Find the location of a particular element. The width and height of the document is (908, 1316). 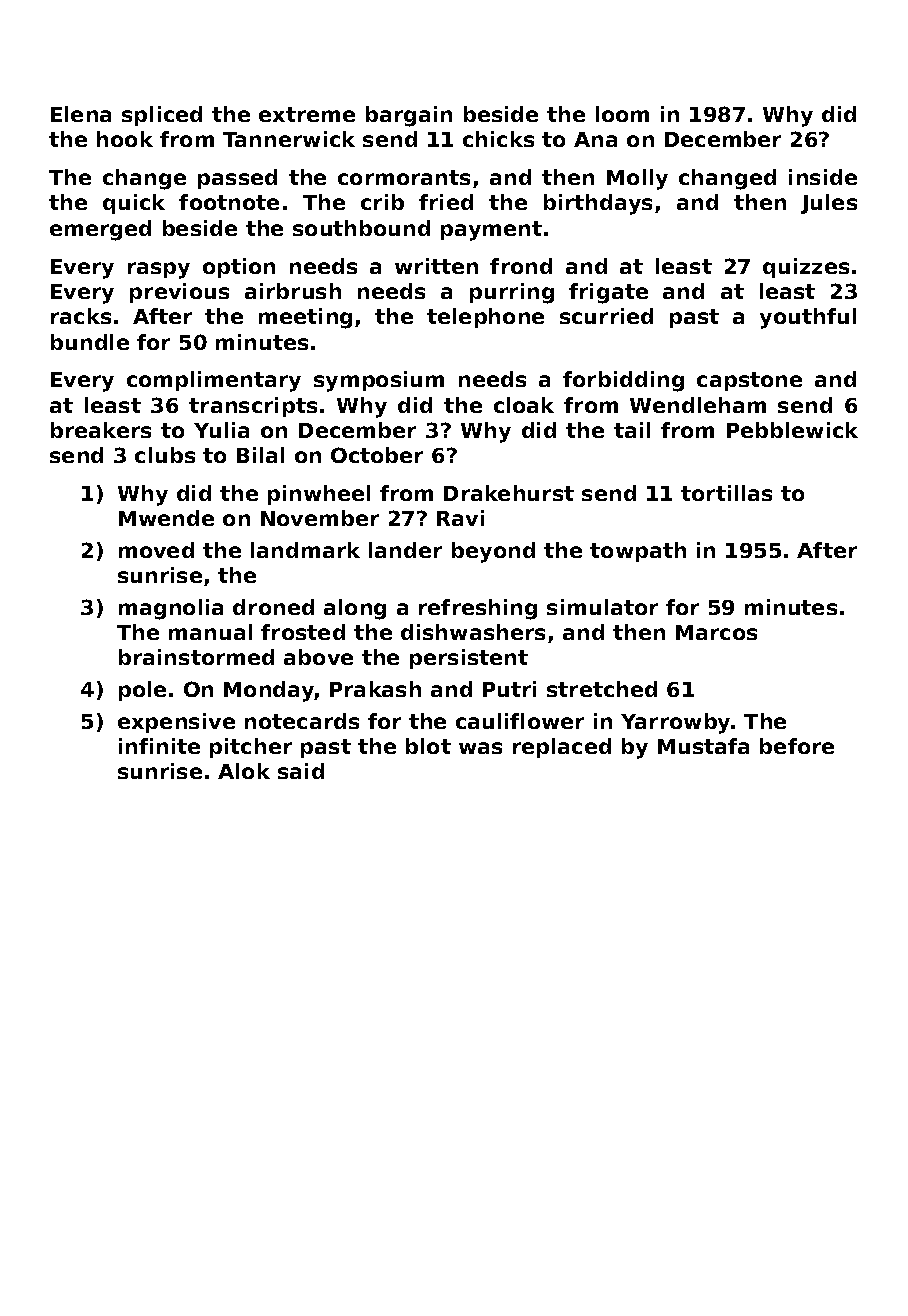

dishwashers is located at coordinates (473, 632).
